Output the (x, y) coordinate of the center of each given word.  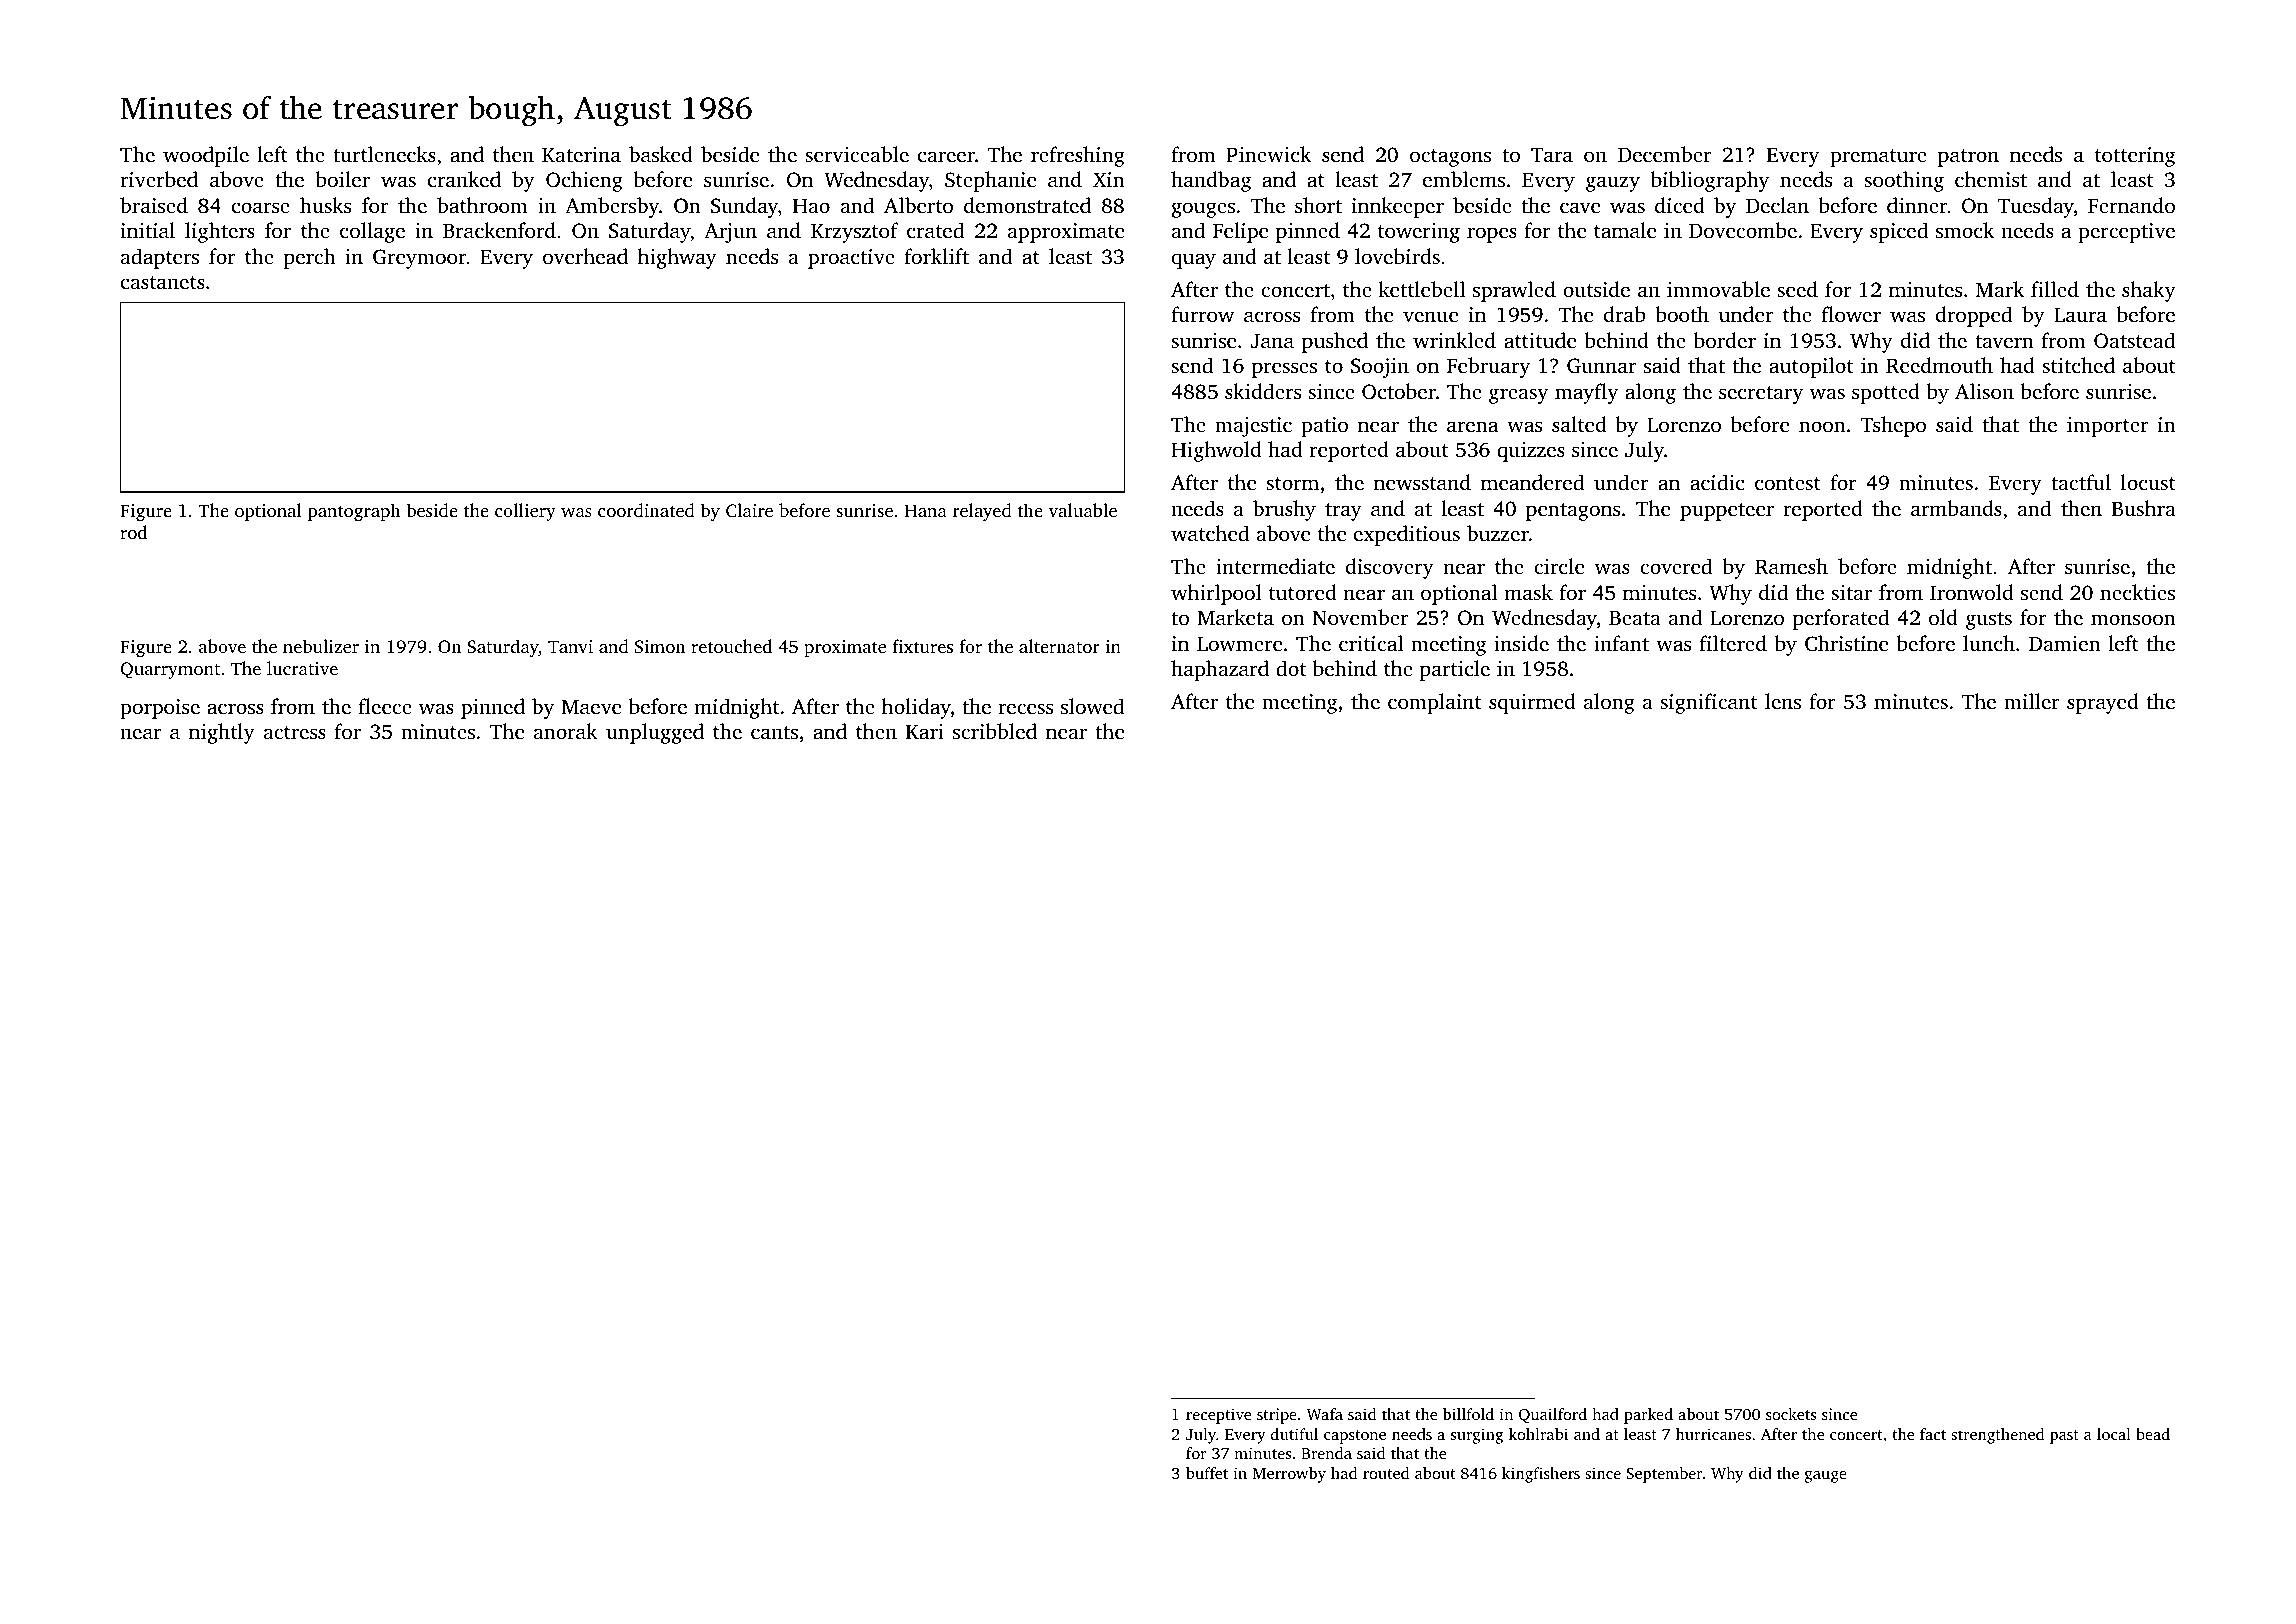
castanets (163, 282)
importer (2108, 427)
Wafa (1324, 1414)
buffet (1207, 1473)
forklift (936, 256)
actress (295, 732)
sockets (1791, 1414)
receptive (1218, 1416)
